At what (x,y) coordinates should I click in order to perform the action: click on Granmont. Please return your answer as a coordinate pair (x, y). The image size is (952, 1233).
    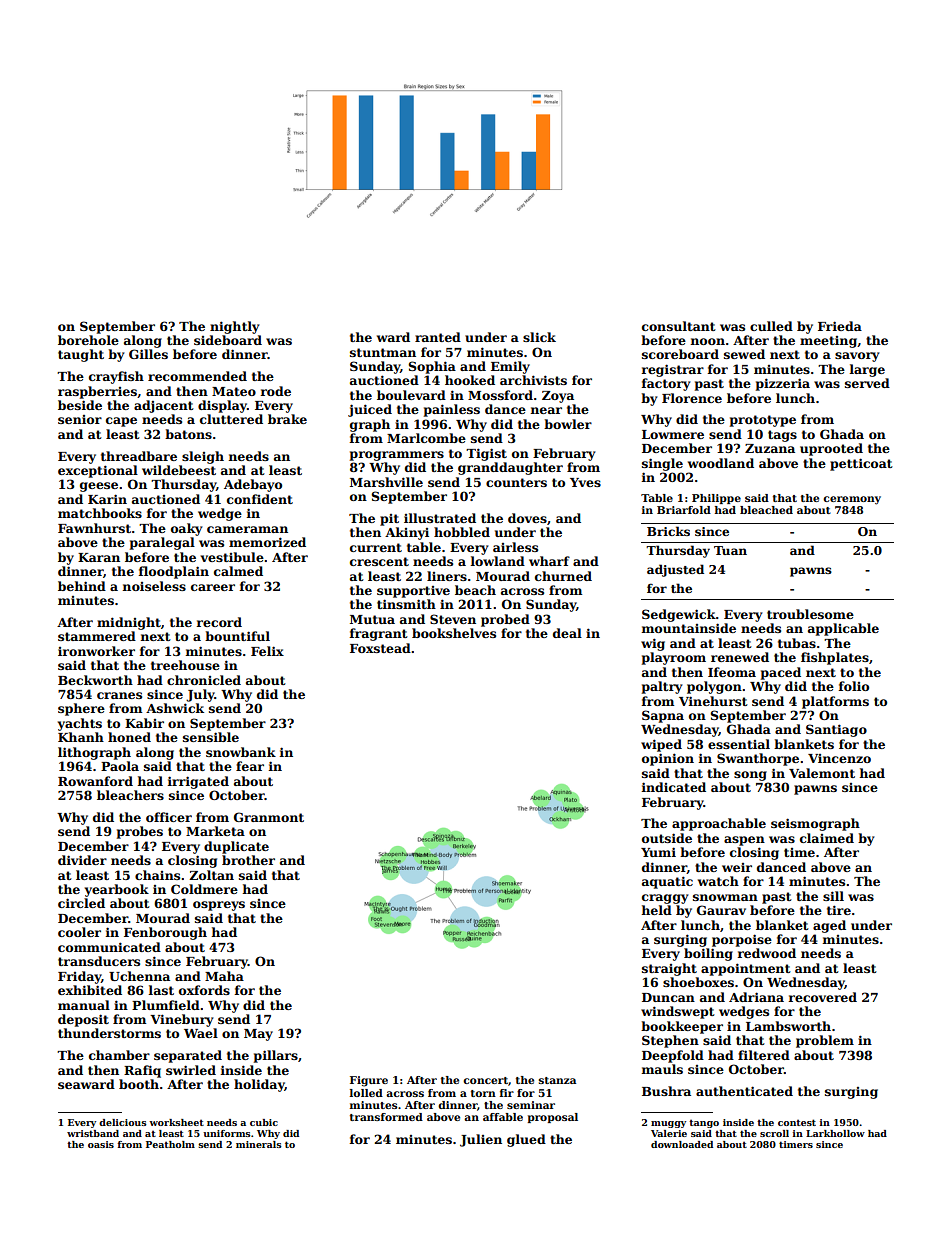
    Looking at the image, I should click on (269, 817).
